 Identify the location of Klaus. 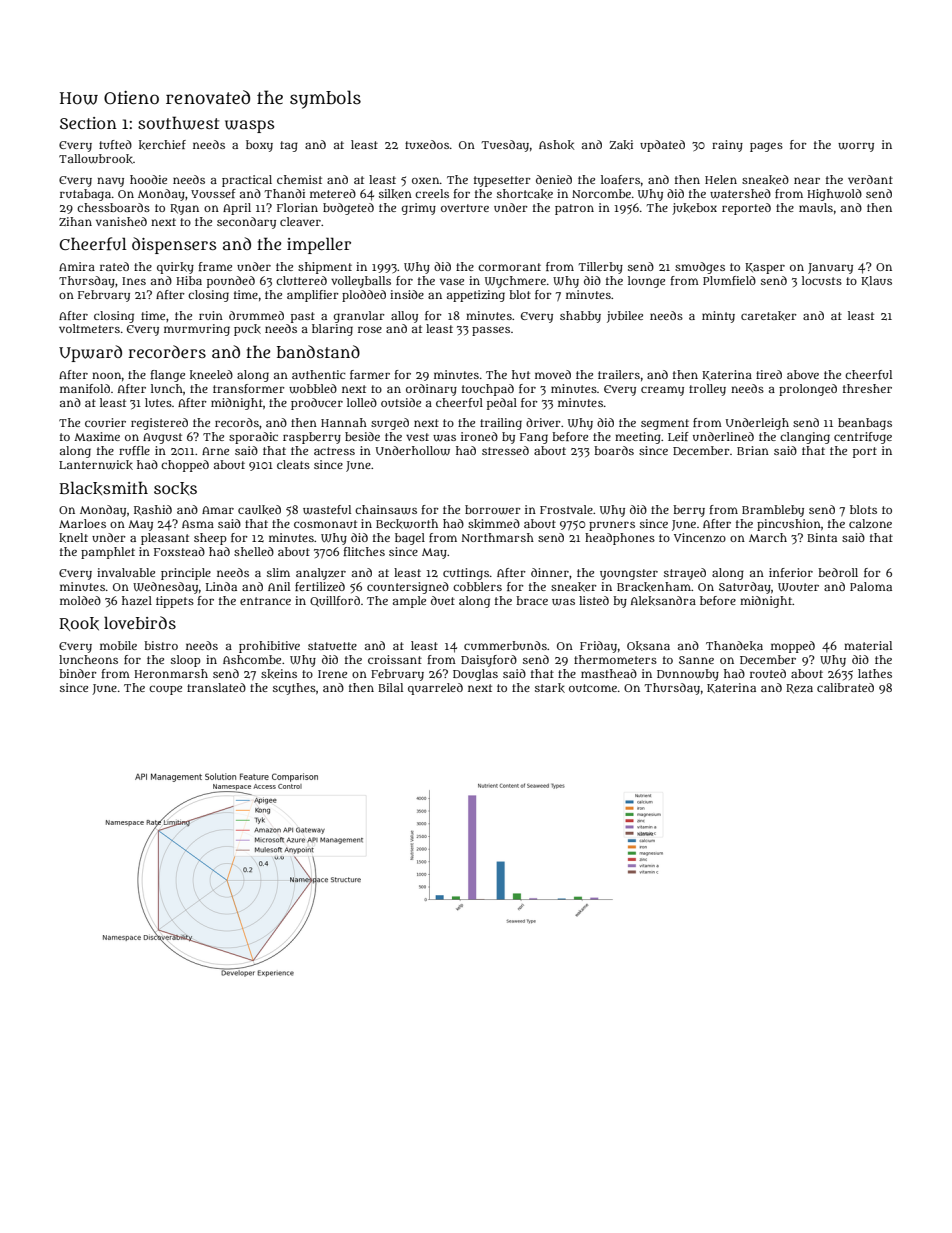
(876, 281).
